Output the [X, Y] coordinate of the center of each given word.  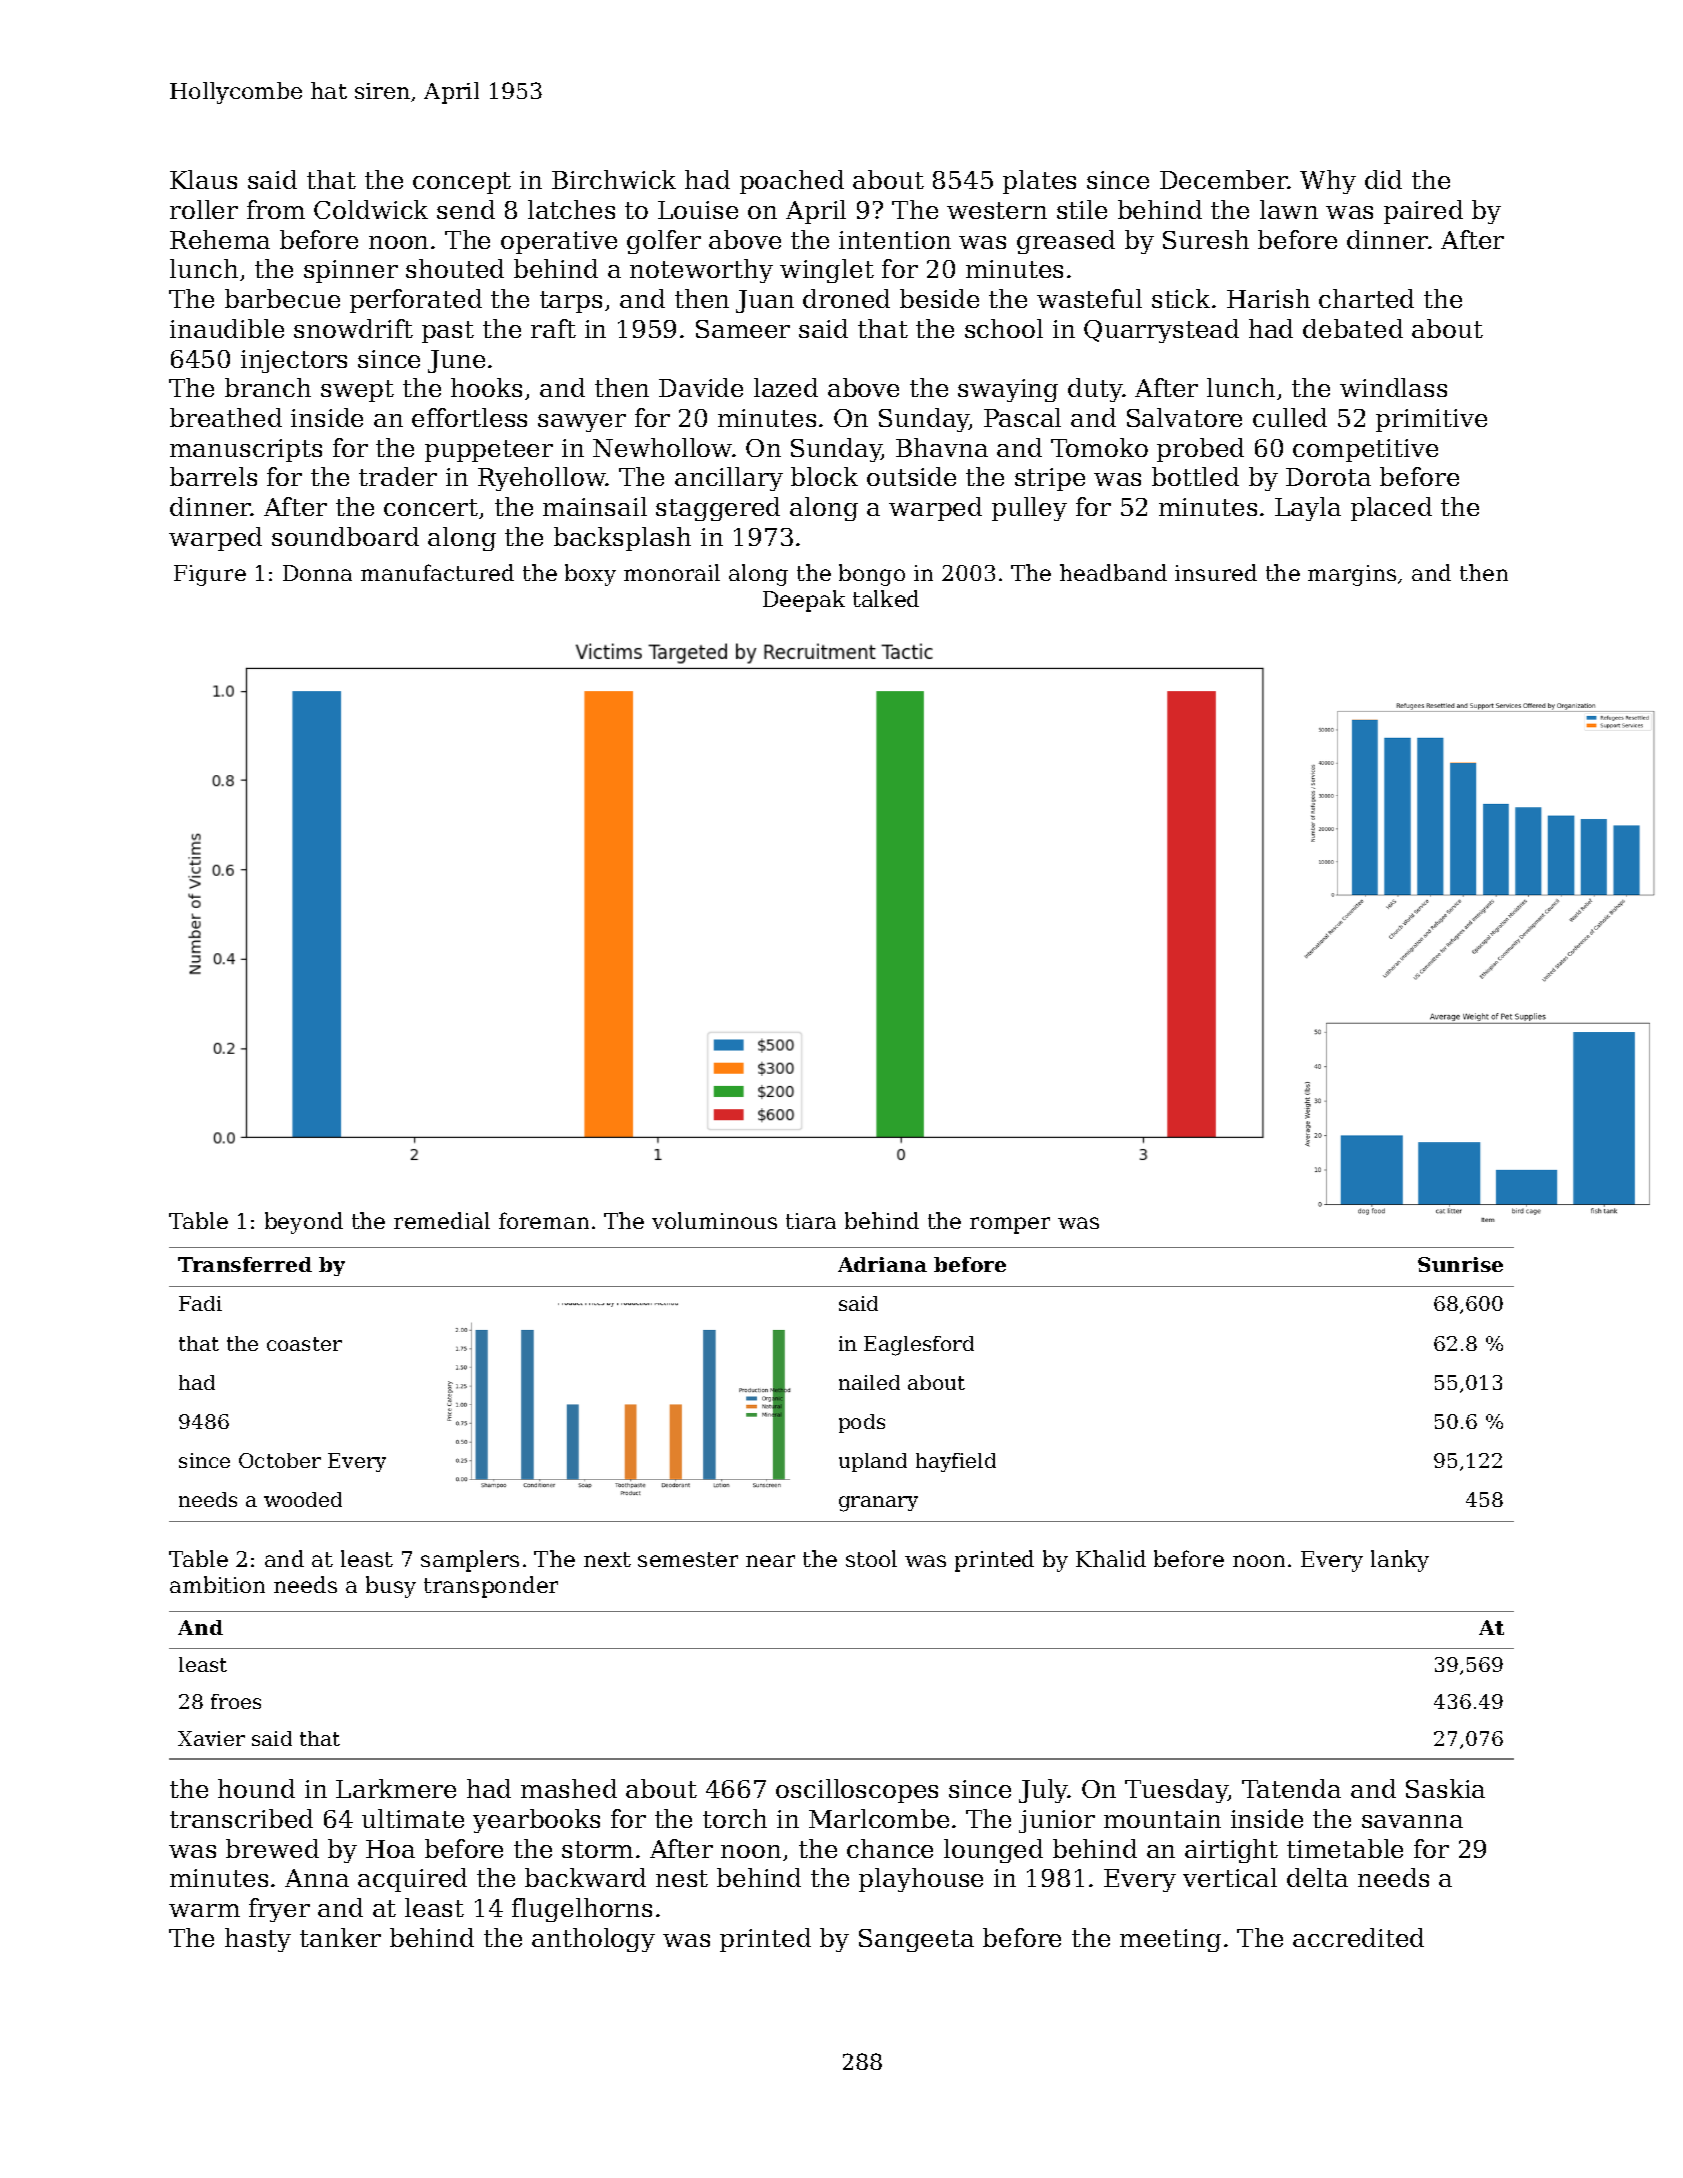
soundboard [345, 536]
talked [886, 598]
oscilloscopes [857, 1791]
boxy [590, 575]
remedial [442, 1220]
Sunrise [1460, 1264]
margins [1352, 575]
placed [1391, 509]
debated [1353, 328]
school [1004, 328]
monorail [672, 572]
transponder [491, 1587]
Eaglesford [919, 1346]
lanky [1400, 1561]
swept [357, 391]
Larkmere [396, 1788]
